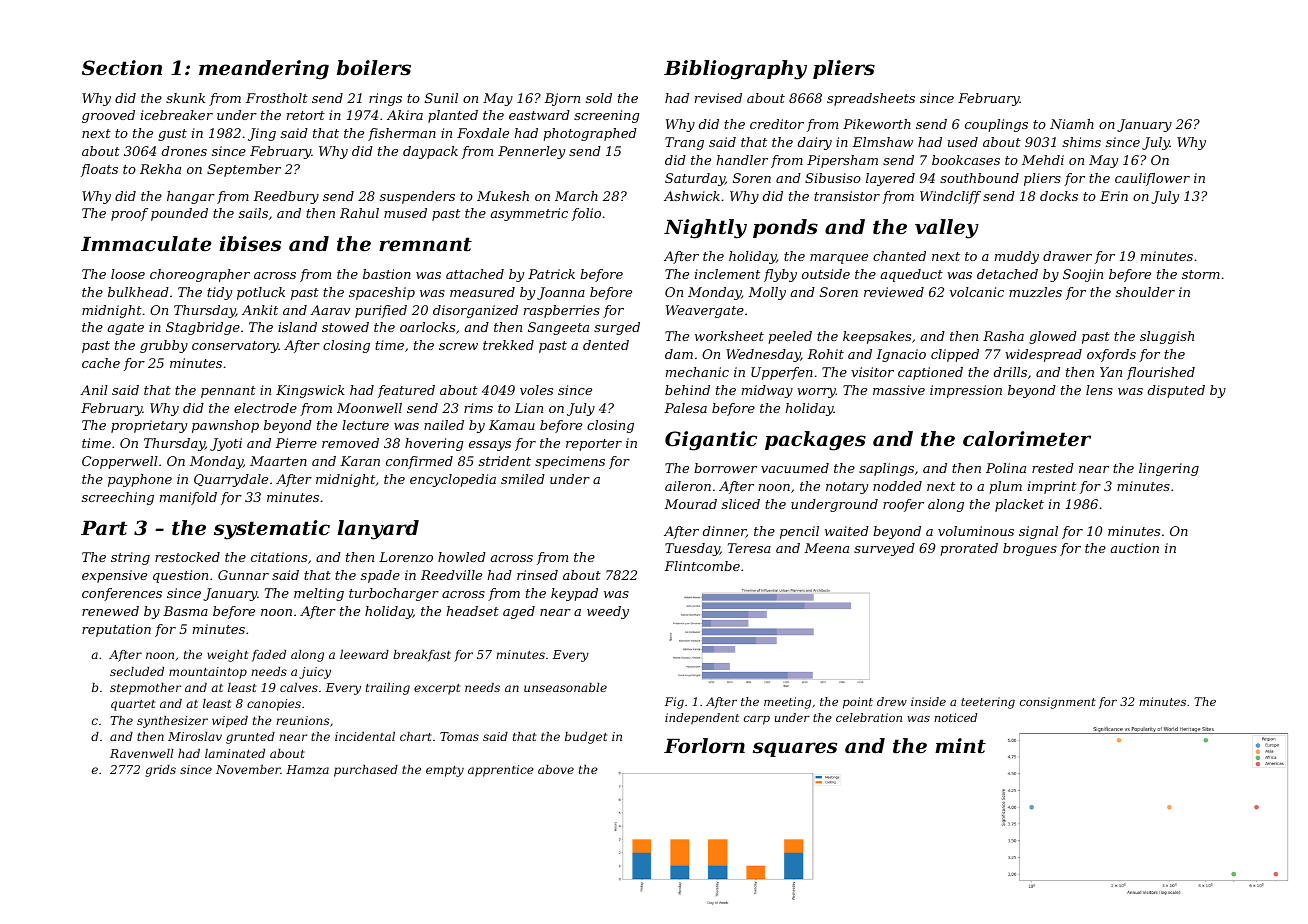 The width and height of the document is (1308, 924). What do you see at coordinates (1067, 256) in the document?
I see `drawer` at bounding box center [1067, 256].
